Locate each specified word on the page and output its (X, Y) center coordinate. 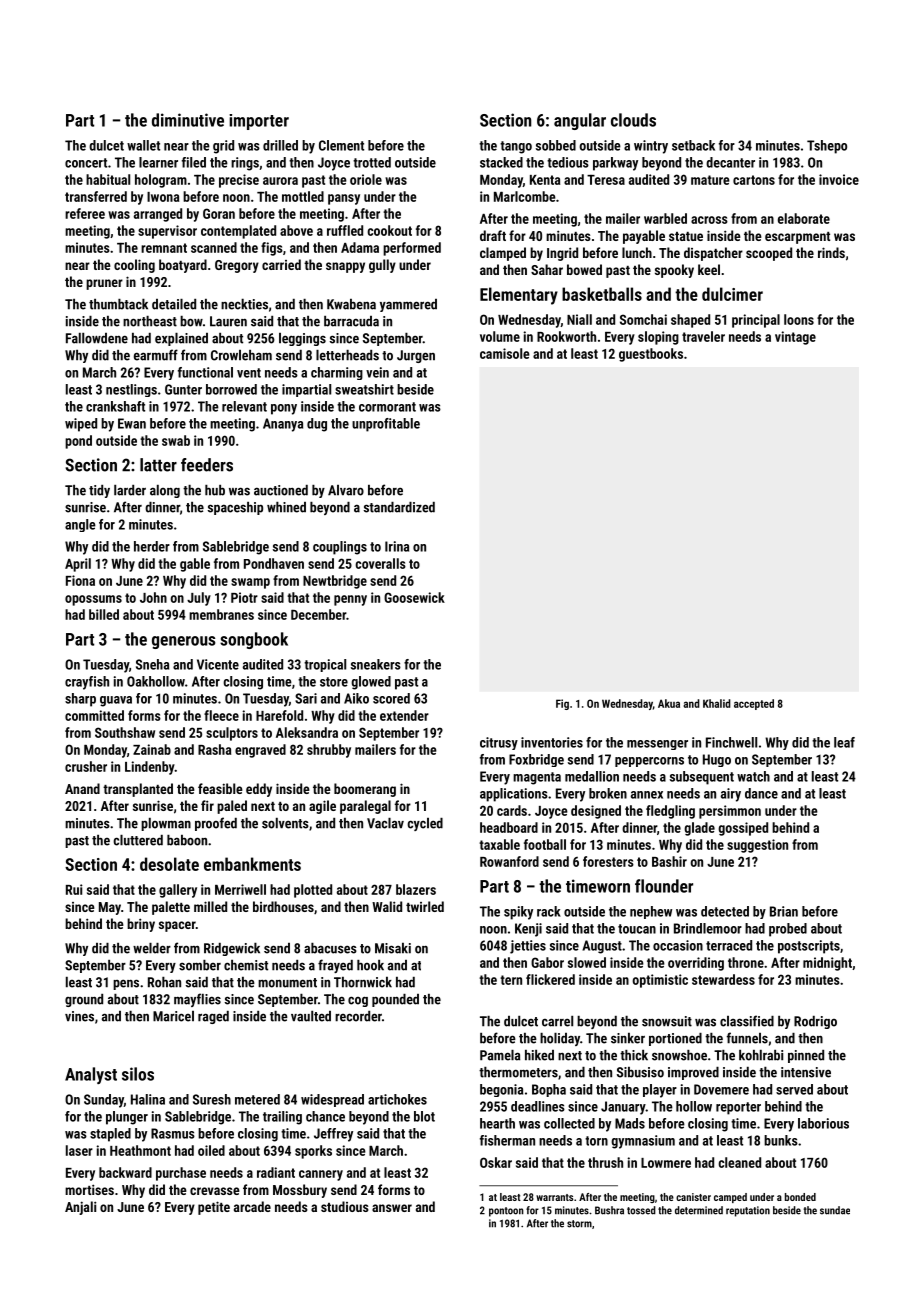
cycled (425, 824)
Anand (82, 788)
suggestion (757, 846)
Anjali (80, 1208)
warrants (554, 1197)
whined (286, 507)
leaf (844, 742)
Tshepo (827, 147)
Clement (341, 145)
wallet (143, 145)
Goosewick (414, 597)
